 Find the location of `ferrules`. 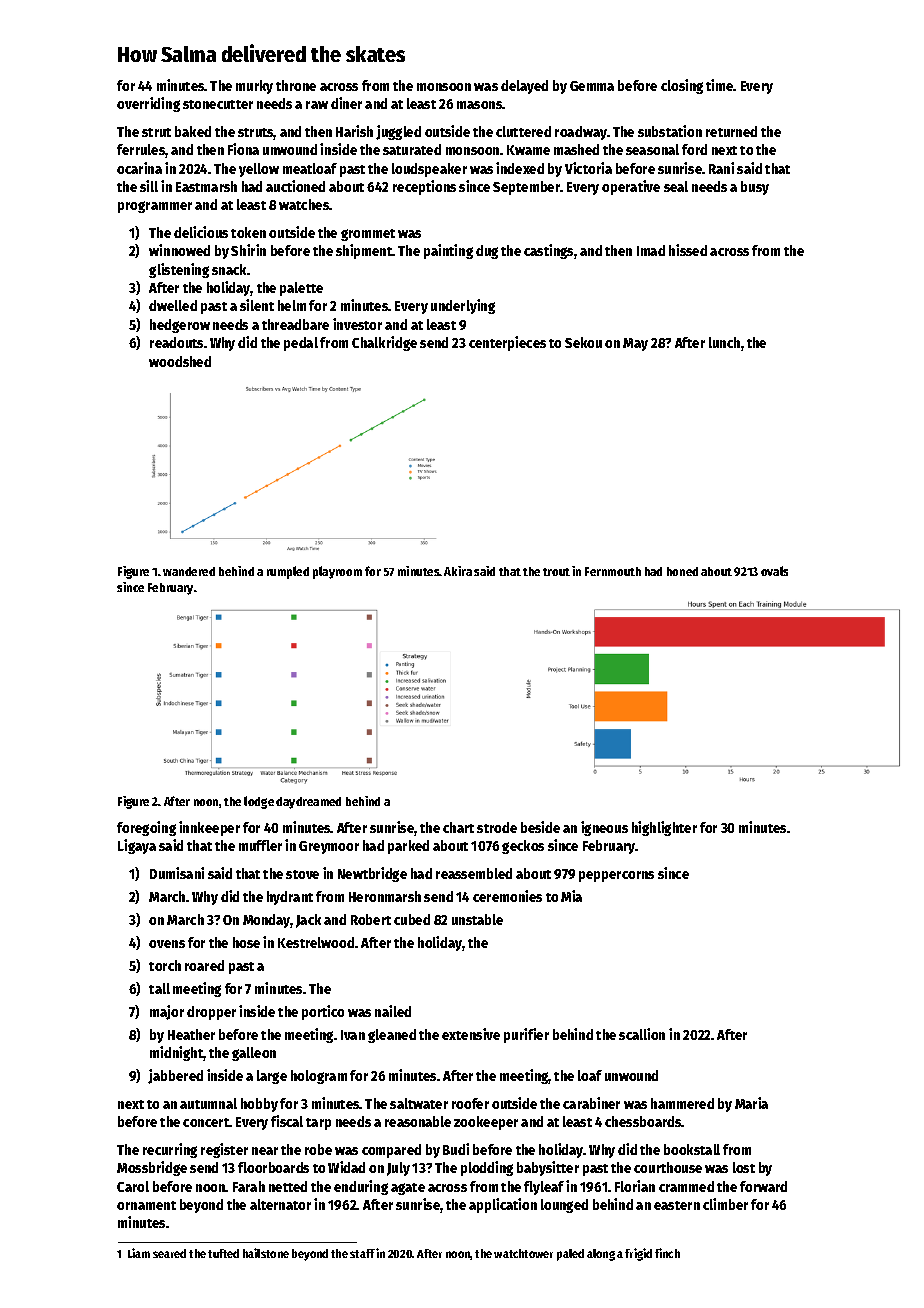

ferrules is located at coordinates (141, 151).
